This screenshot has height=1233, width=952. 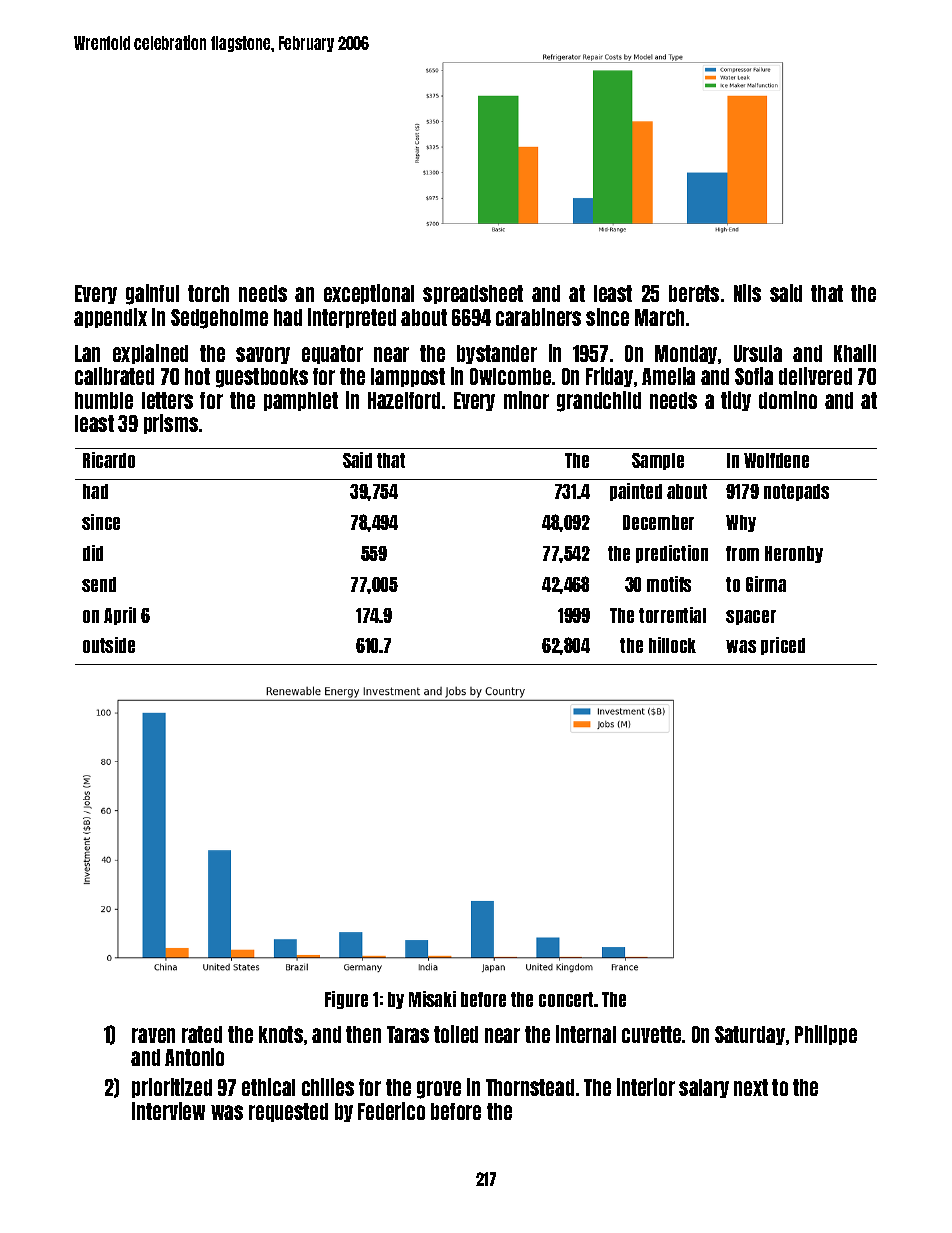 I want to click on Federico, so click(x=391, y=1111).
